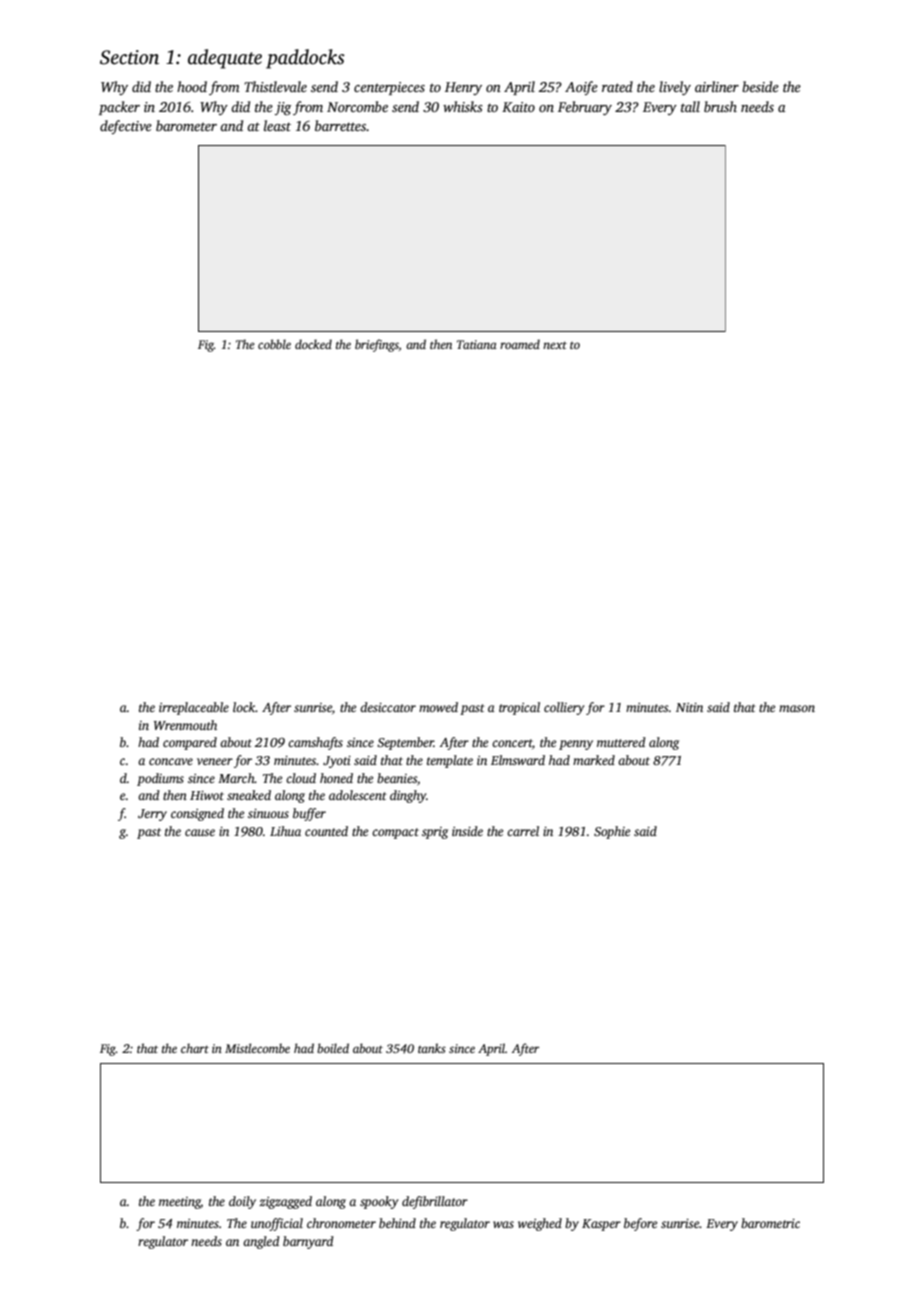  Describe the element at coordinates (520, 344) in the screenshot. I see `roamed` at that location.
